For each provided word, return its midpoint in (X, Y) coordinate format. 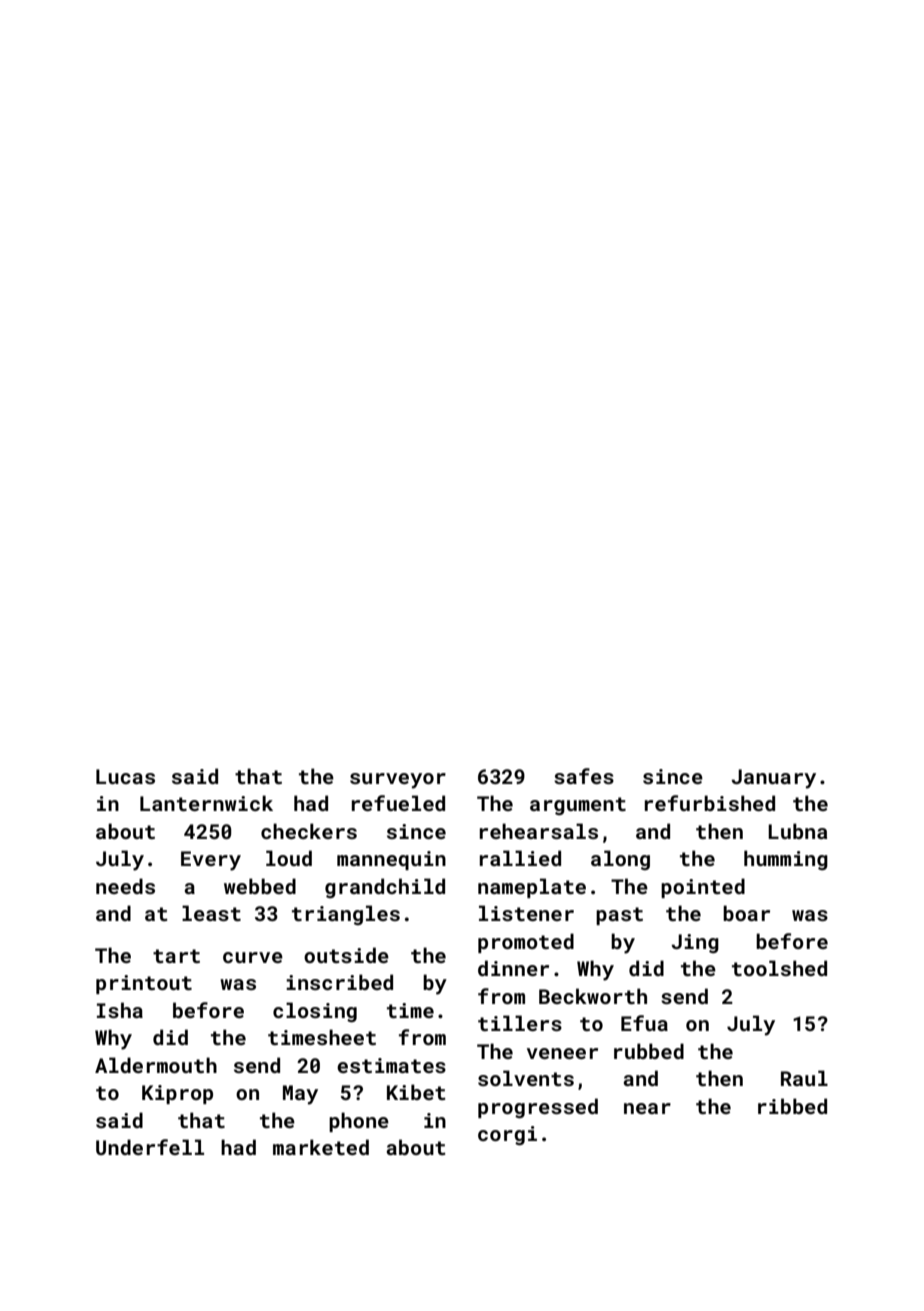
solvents (526, 1078)
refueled (398, 803)
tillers (520, 1023)
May (300, 1095)
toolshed (779, 968)
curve (253, 957)
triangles (346, 915)
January (773, 779)
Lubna (797, 831)
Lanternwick (206, 803)
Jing (695, 943)
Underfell (150, 1147)
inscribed (339, 982)
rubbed (649, 1051)
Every (211, 861)
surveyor (398, 781)
